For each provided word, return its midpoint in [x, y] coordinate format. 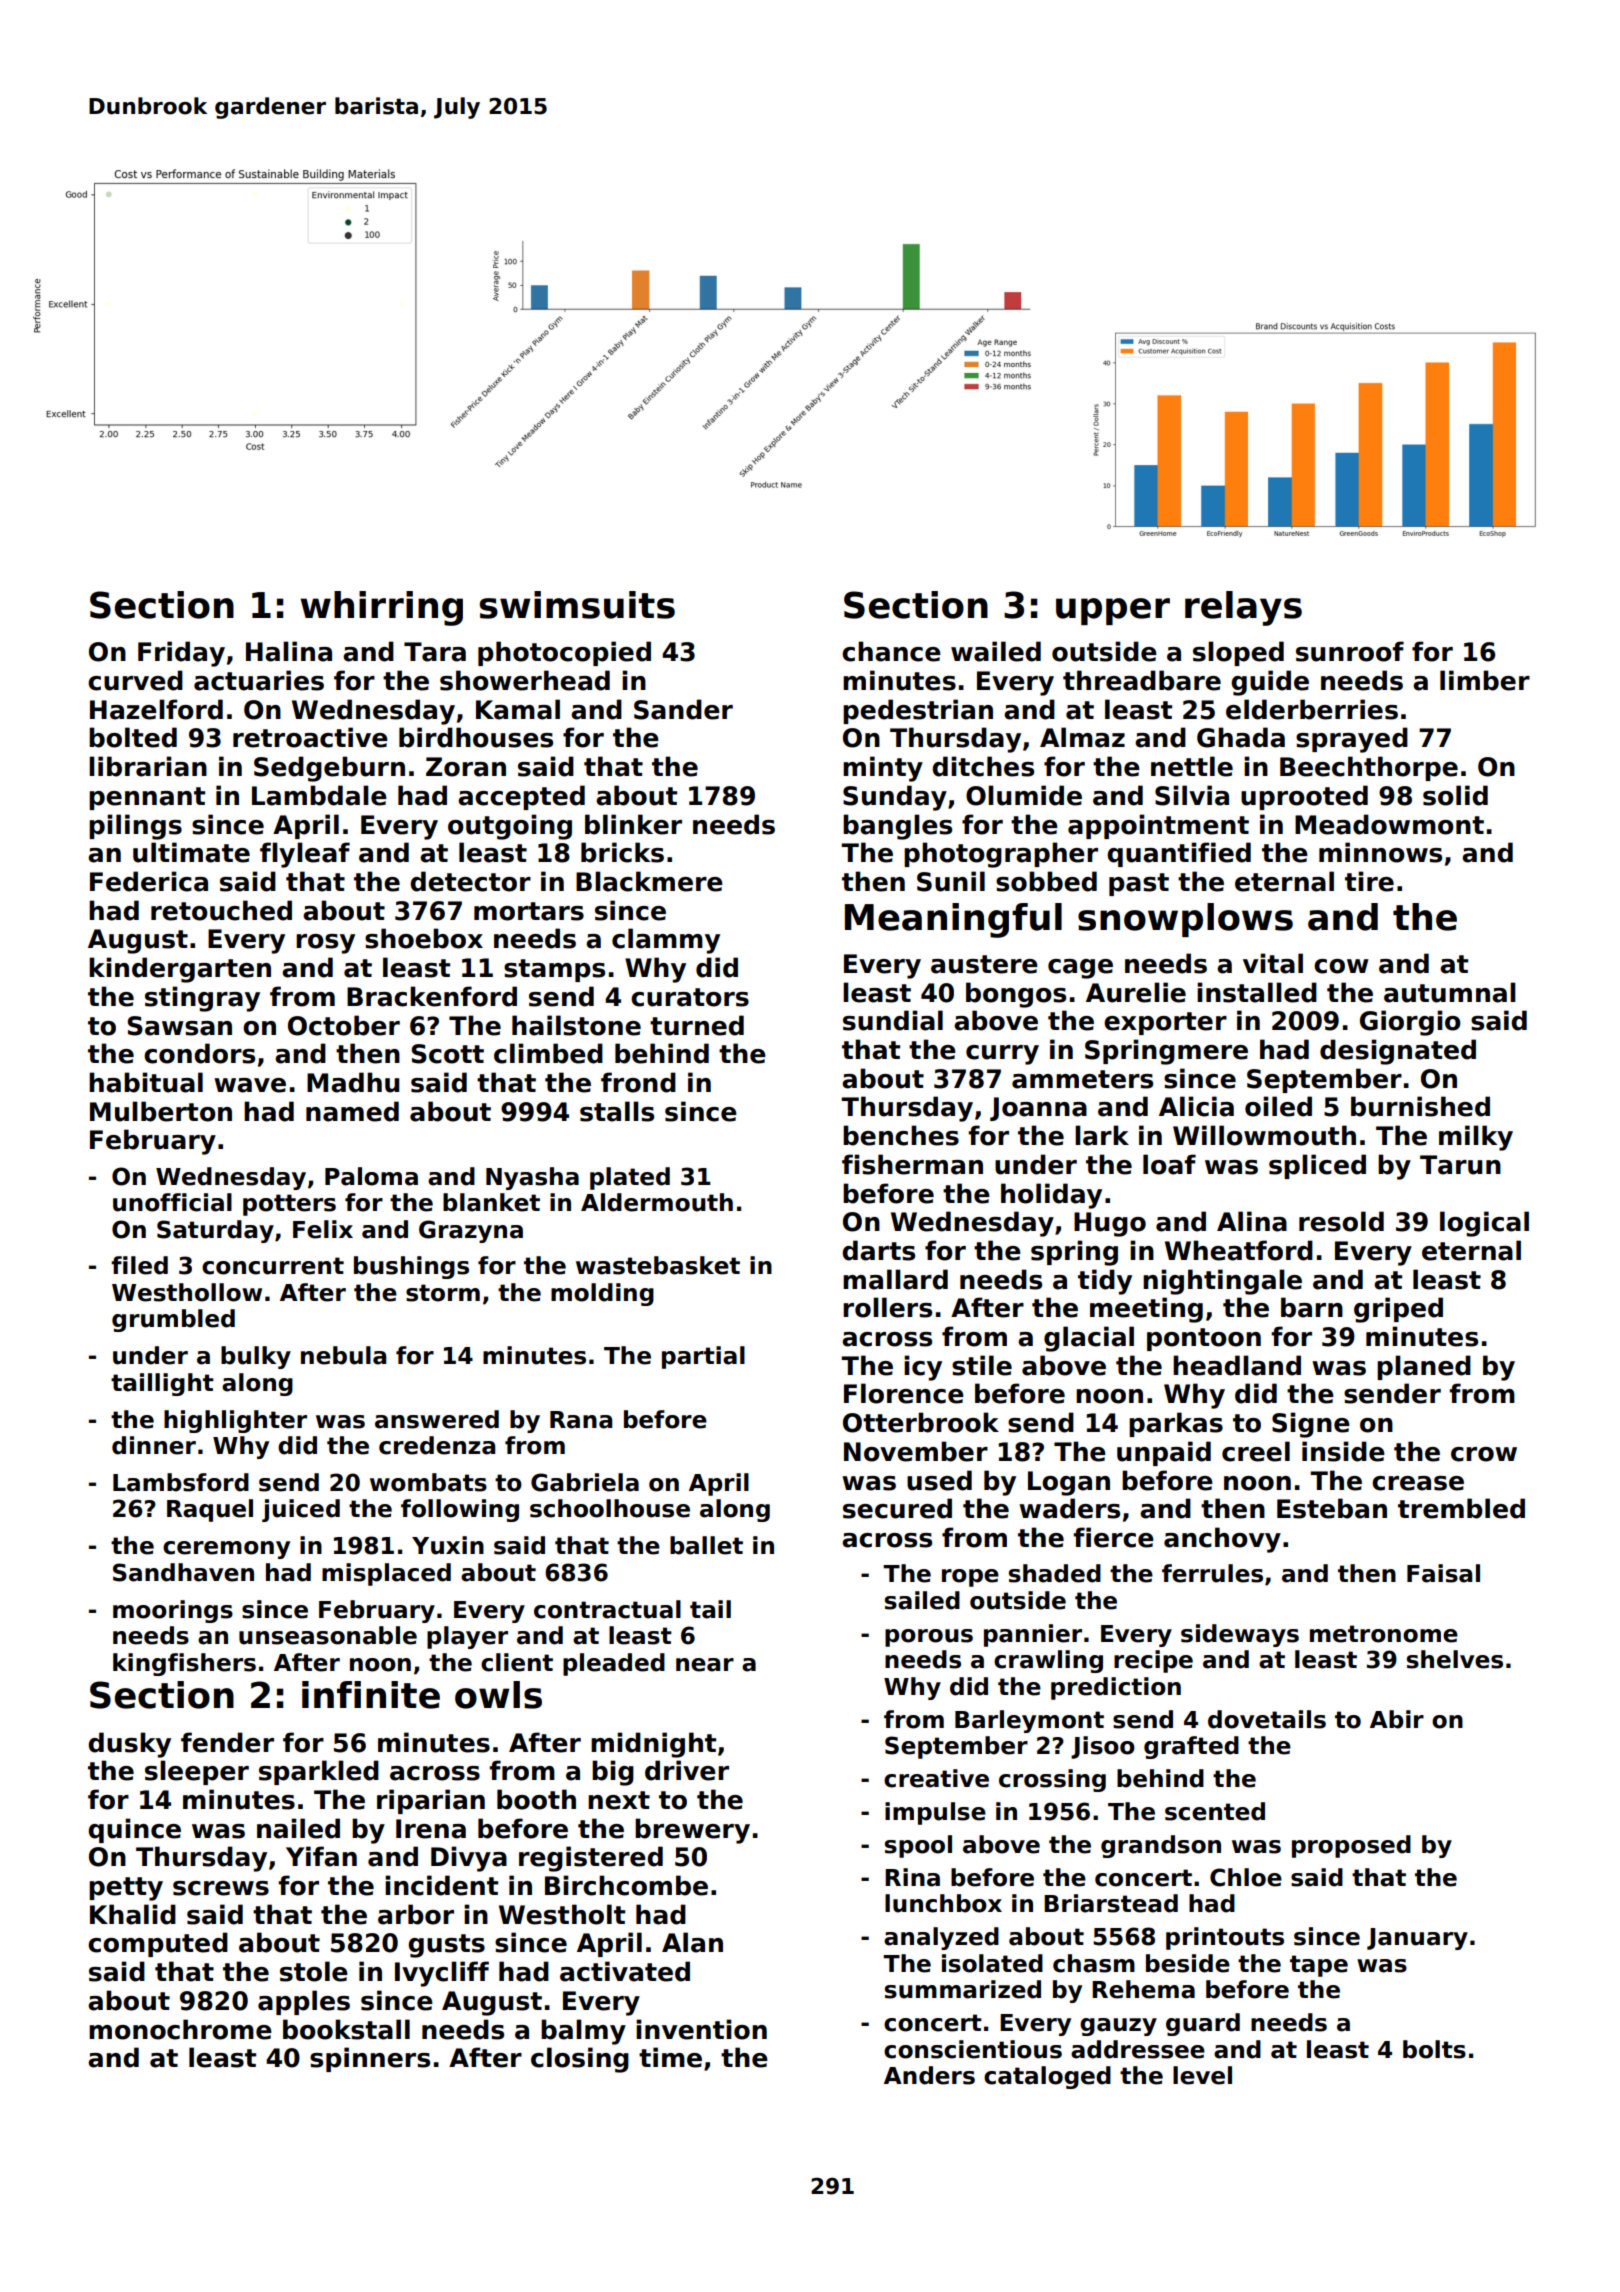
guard [1203, 2024]
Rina [912, 1877]
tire [1369, 881]
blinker [633, 824]
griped [1398, 1310]
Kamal [518, 709]
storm [443, 1293]
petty [126, 1889]
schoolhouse [610, 1508]
